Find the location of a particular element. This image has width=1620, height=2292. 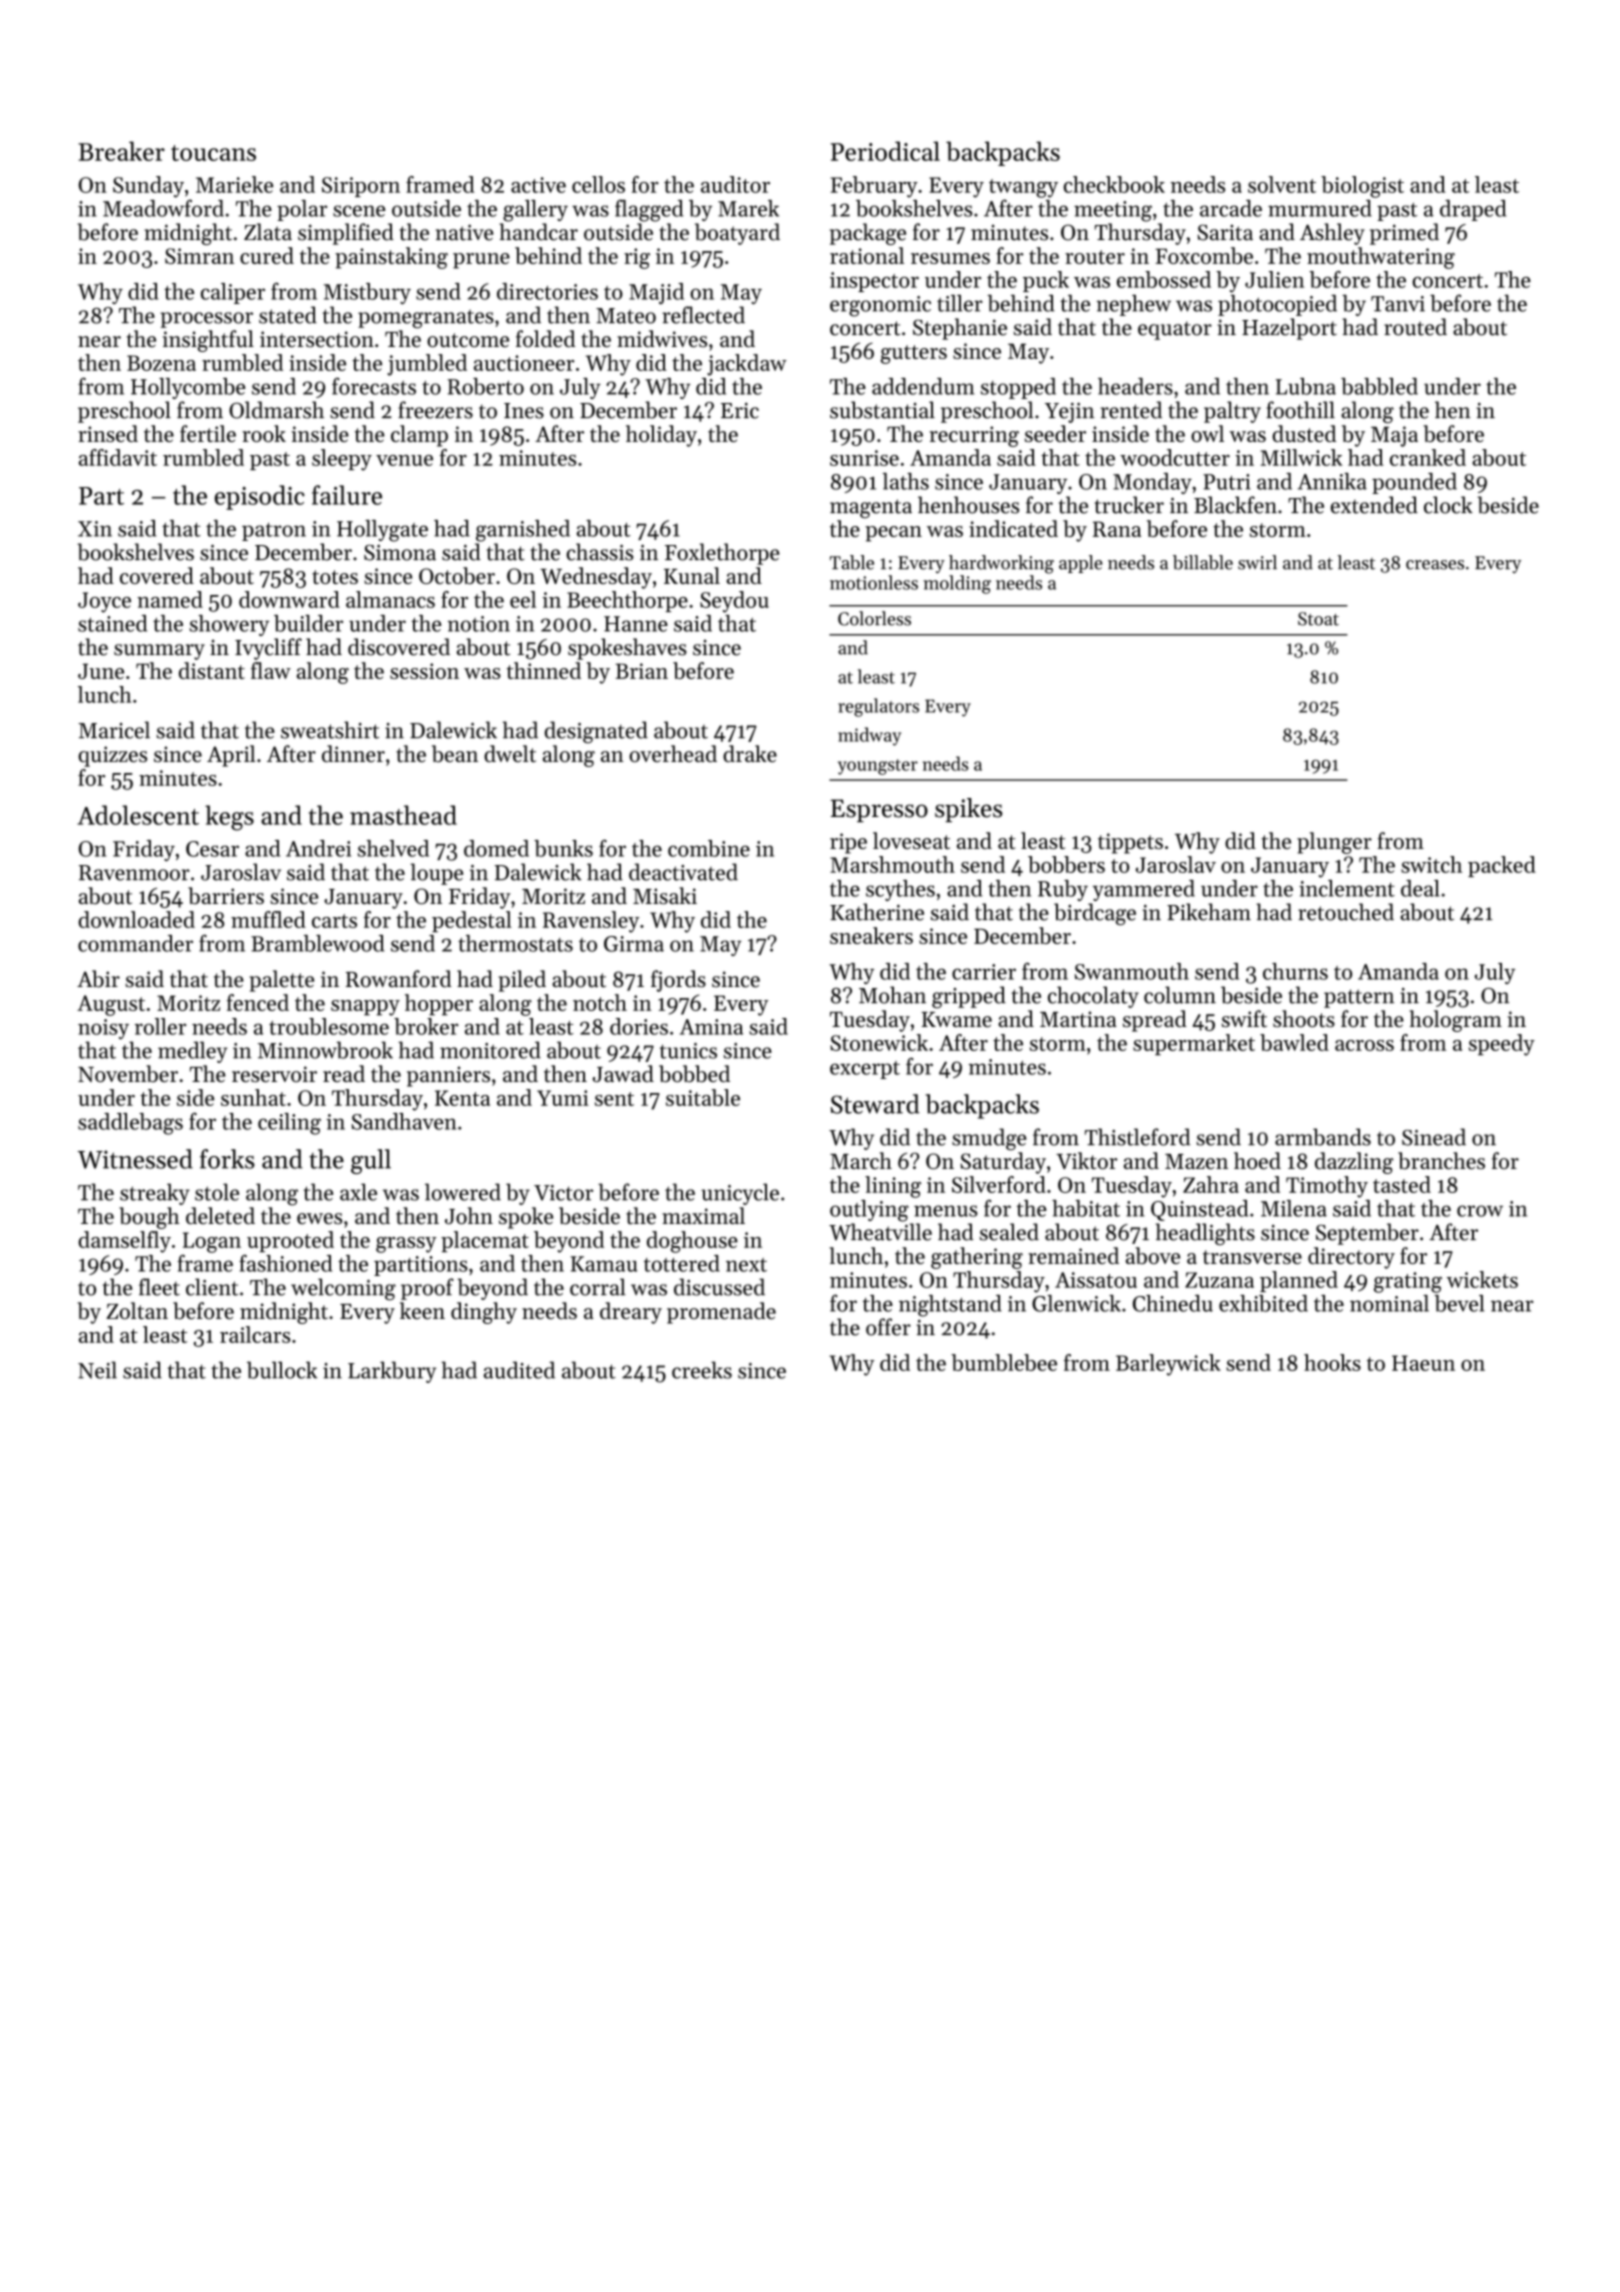

session is located at coordinates (424, 671).
